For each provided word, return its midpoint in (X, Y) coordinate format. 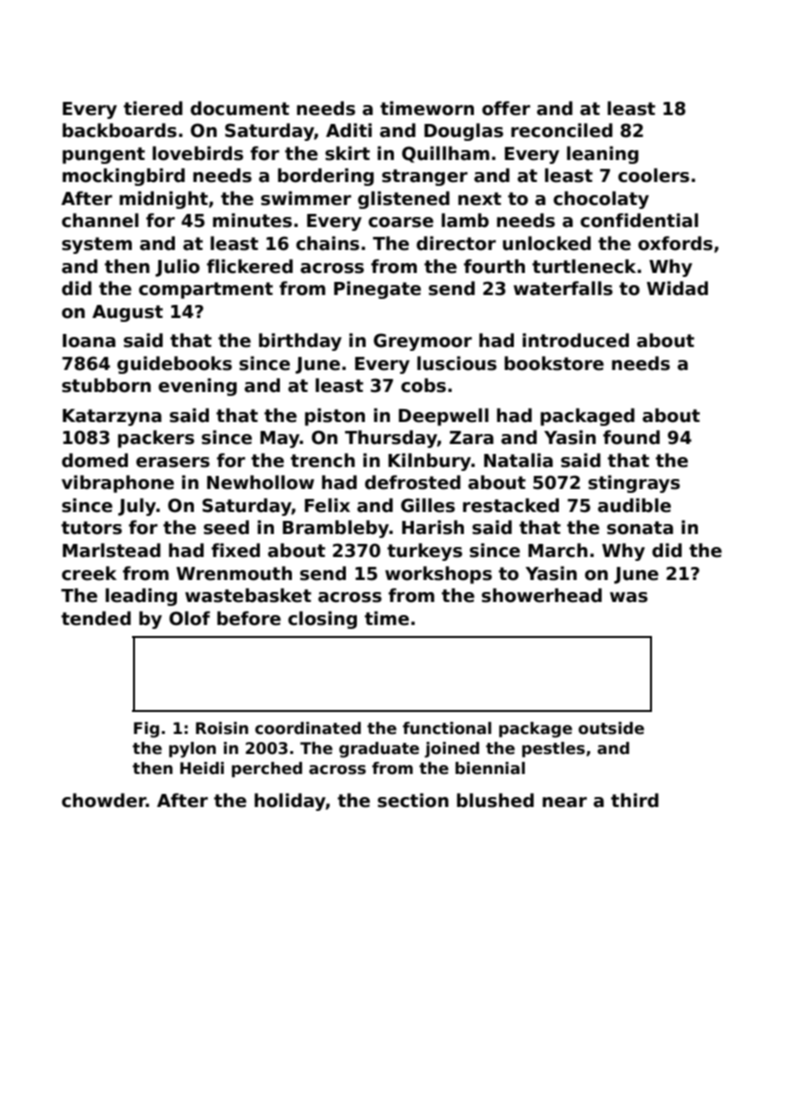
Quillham (445, 154)
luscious (457, 363)
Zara (471, 438)
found (631, 437)
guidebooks (174, 365)
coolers (653, 175)
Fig (146, 730)
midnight (163, 200)
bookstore (554, 363)
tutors (91, 528)
